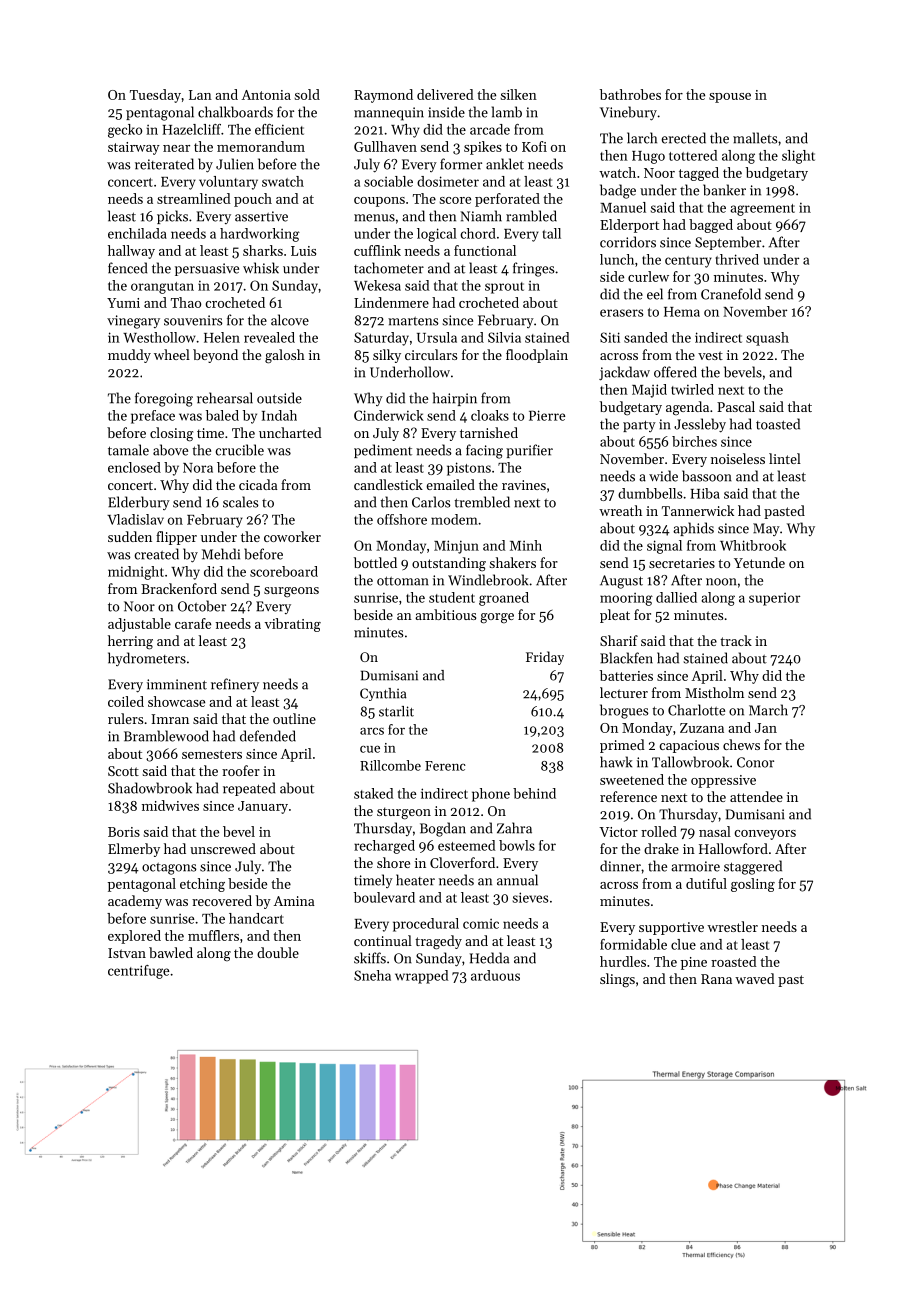 This page has height=1308, width=924. Describe the element at coordinates (755, 978) in the page. I see `waved` at that location.
